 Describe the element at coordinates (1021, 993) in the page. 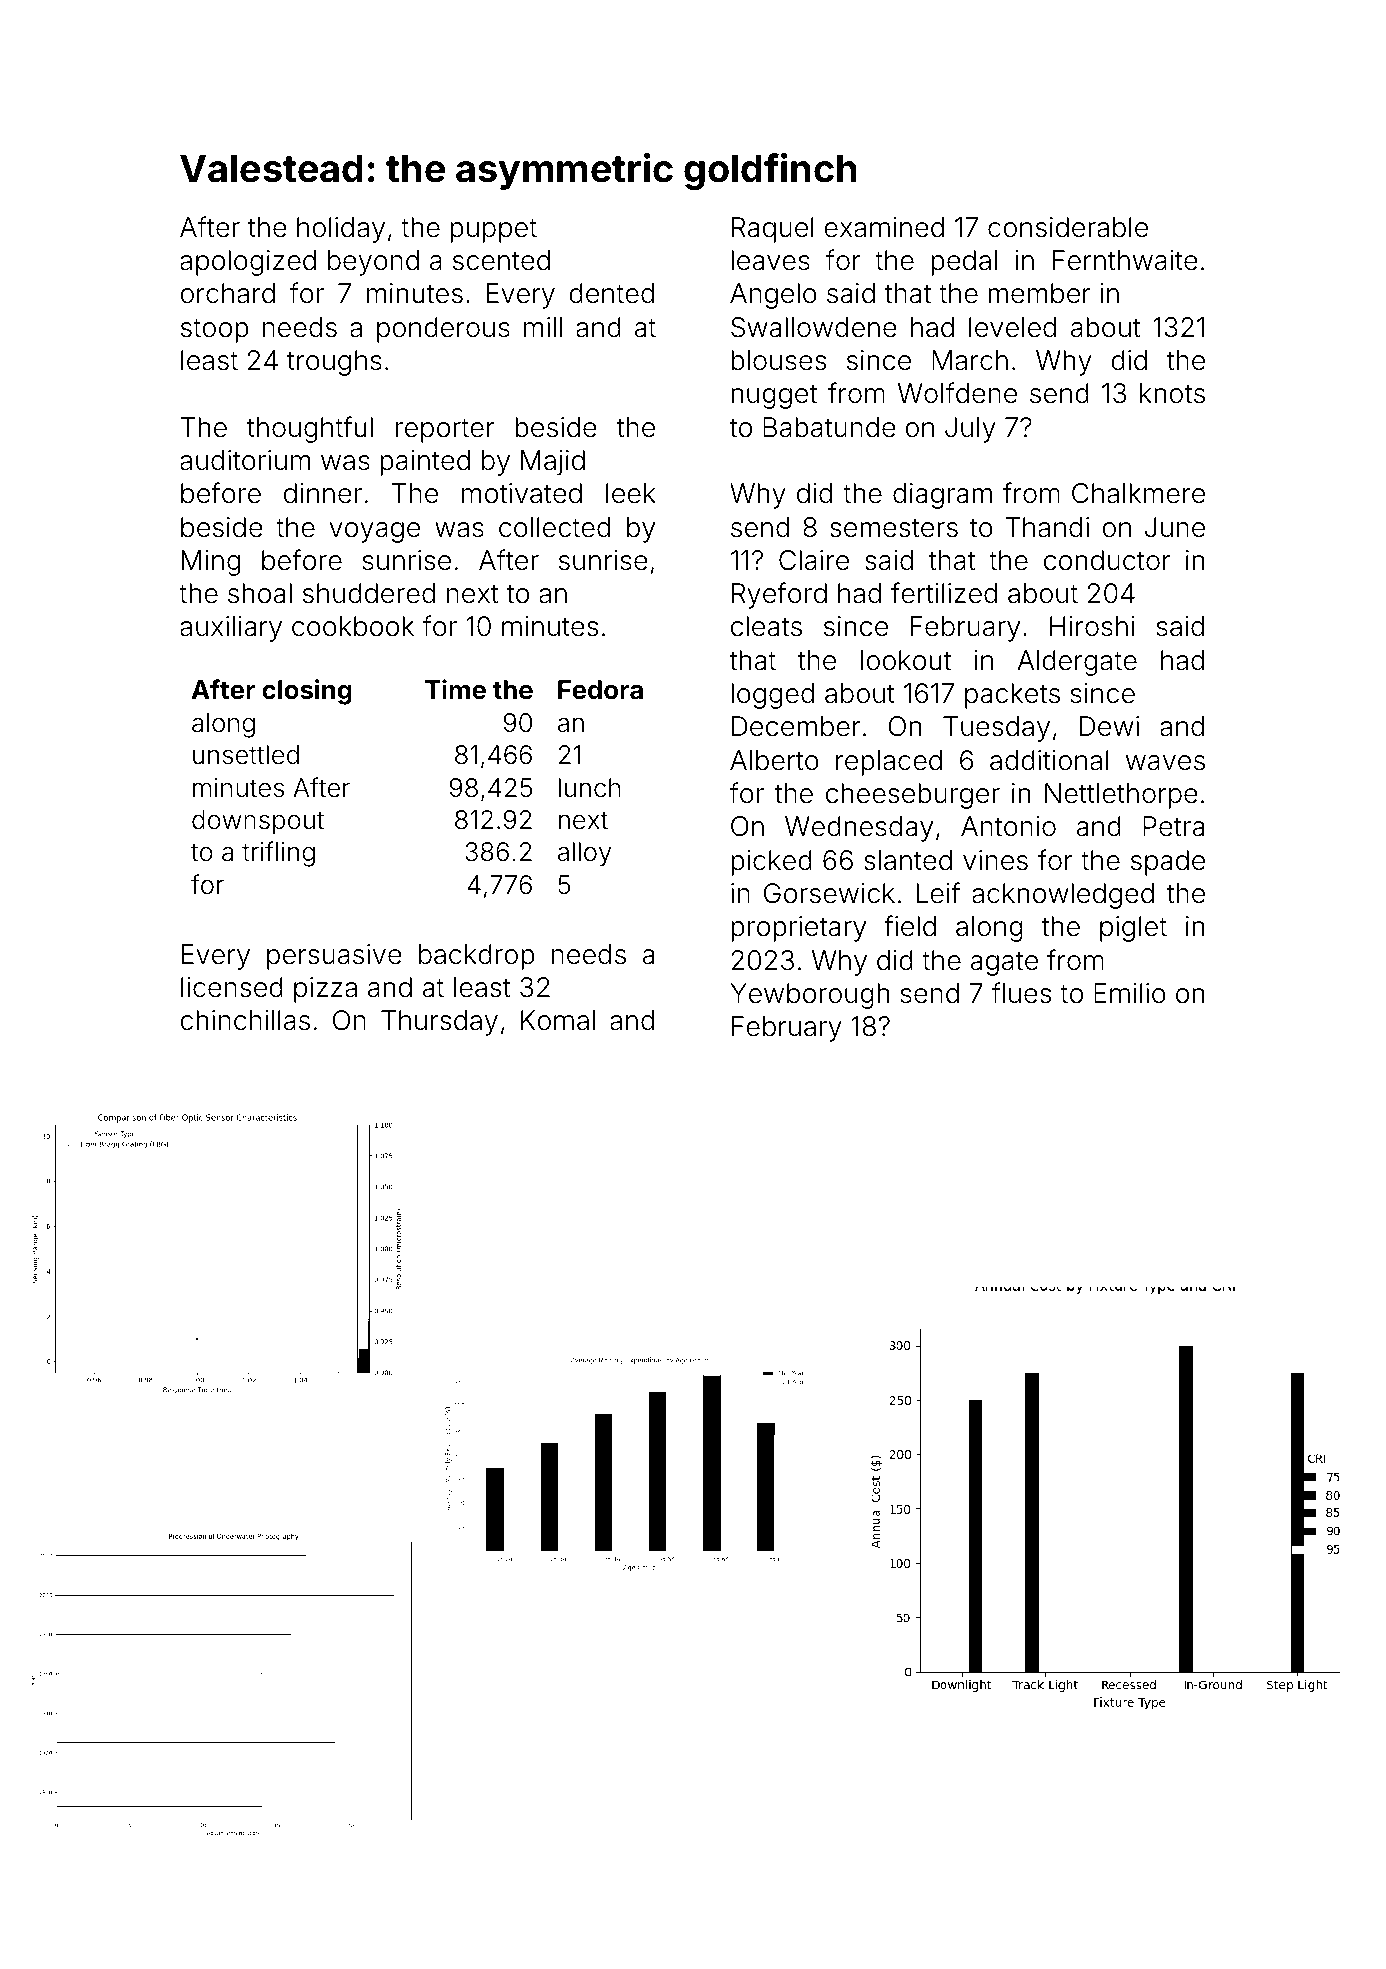

I see `flues` at that location.
